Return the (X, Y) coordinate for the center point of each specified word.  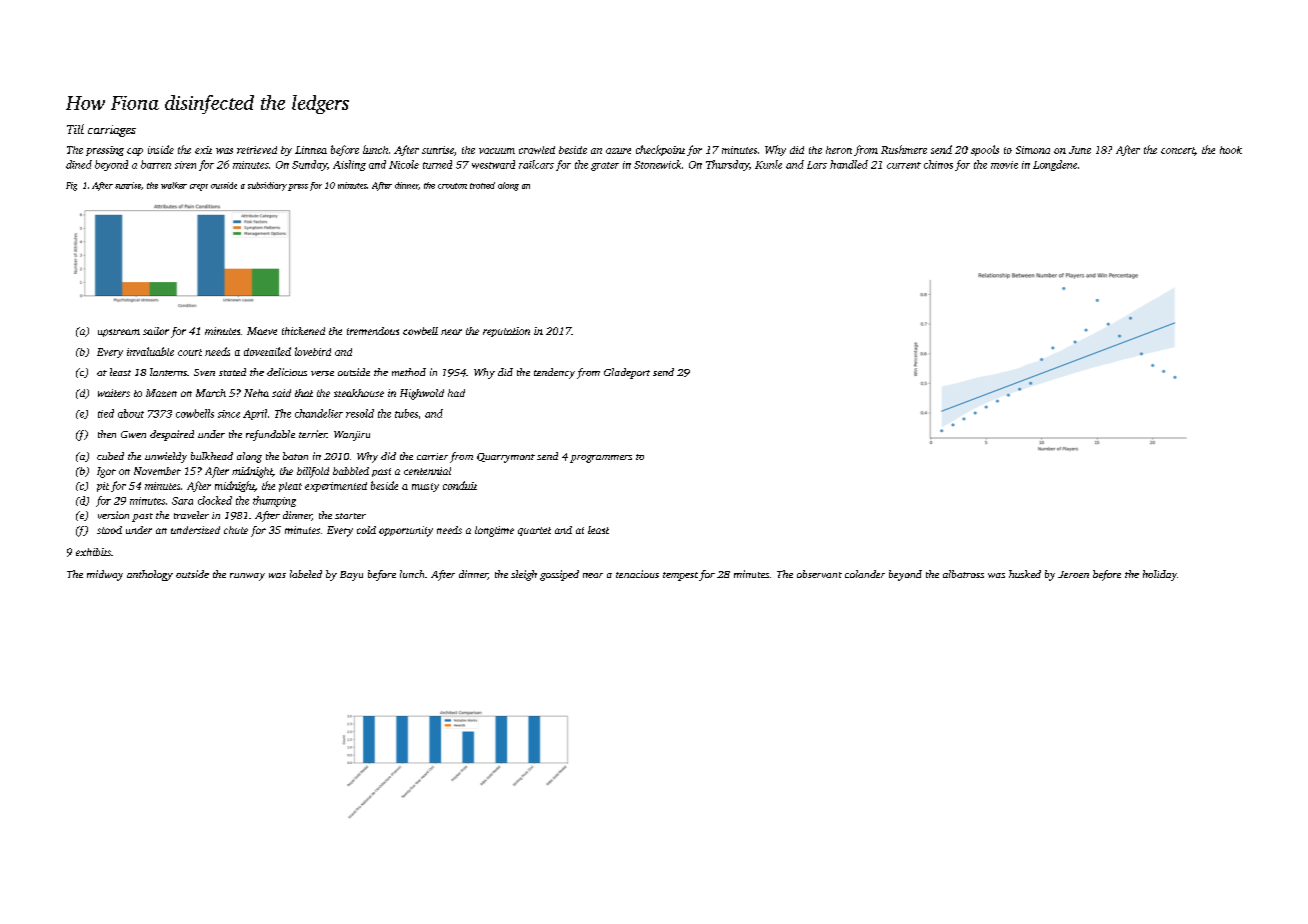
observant (819, 574)
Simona (1033, 150)
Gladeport (627, 373)
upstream (119, 333)
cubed (110, 456)
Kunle (768, 164)
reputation (506, 332)
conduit (460, 485)
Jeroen (1073, 574)
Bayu (351, 576)
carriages (112, 131)
